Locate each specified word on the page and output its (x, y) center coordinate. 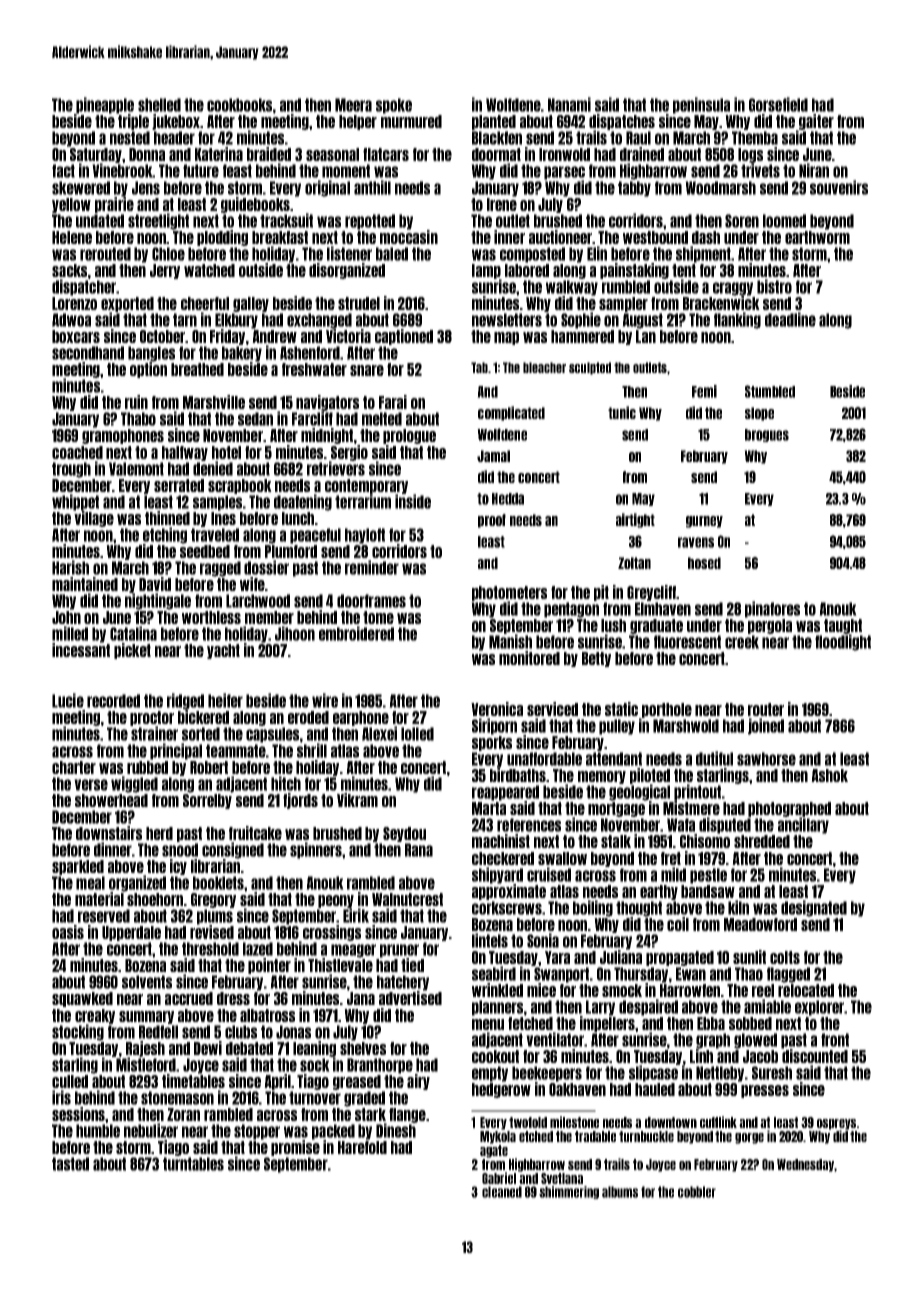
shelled (159, 105)
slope (759, 414)
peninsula (701, 105)
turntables (193, 1164)
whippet (75, 502)
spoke (394, 106)
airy (418, 1082)
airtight (635, 520)
